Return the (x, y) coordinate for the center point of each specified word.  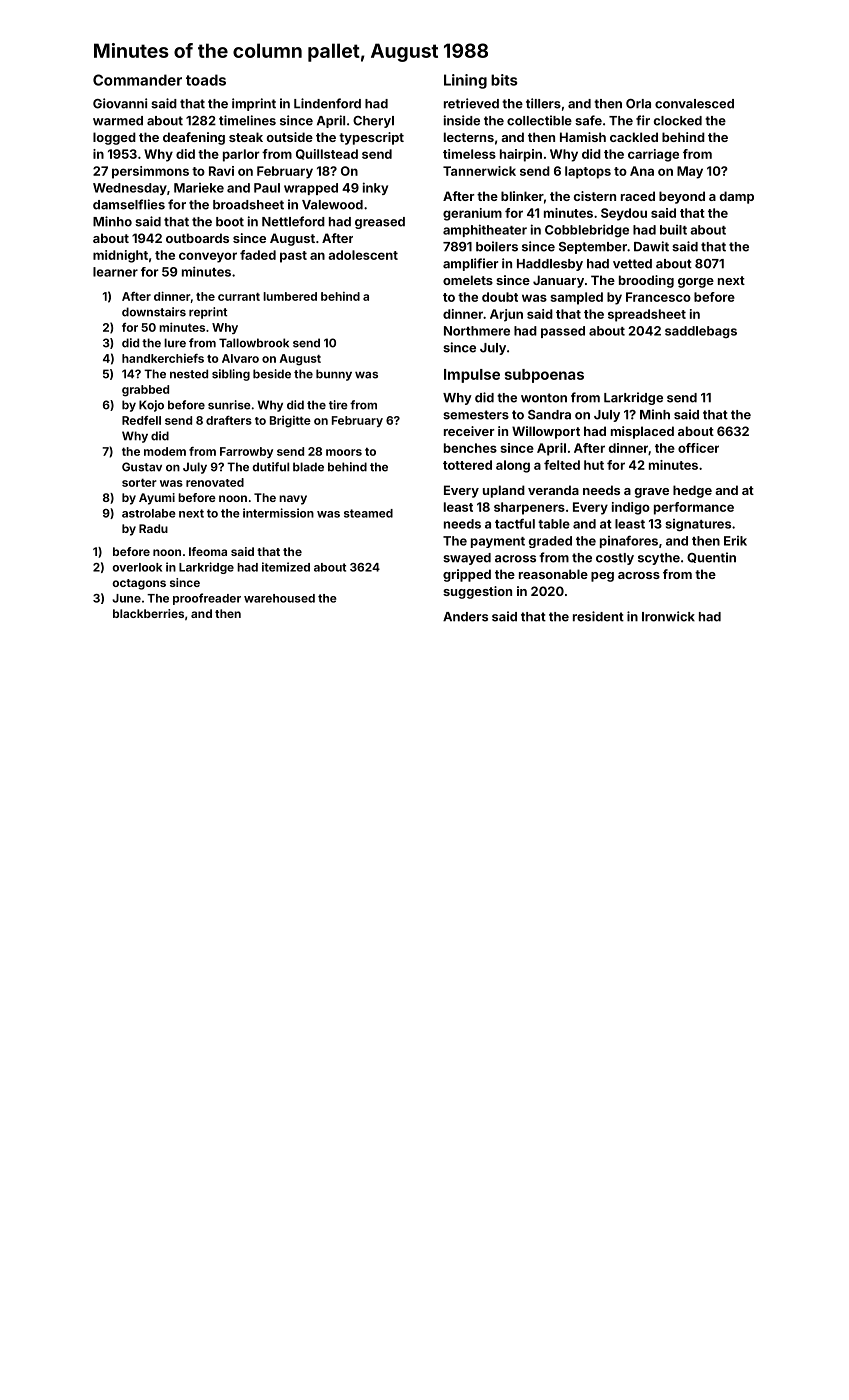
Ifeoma (208, 551)
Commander (137, 80)
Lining (465, 81)
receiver (469, 431)
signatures (698, 525)
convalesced (694, 104)
